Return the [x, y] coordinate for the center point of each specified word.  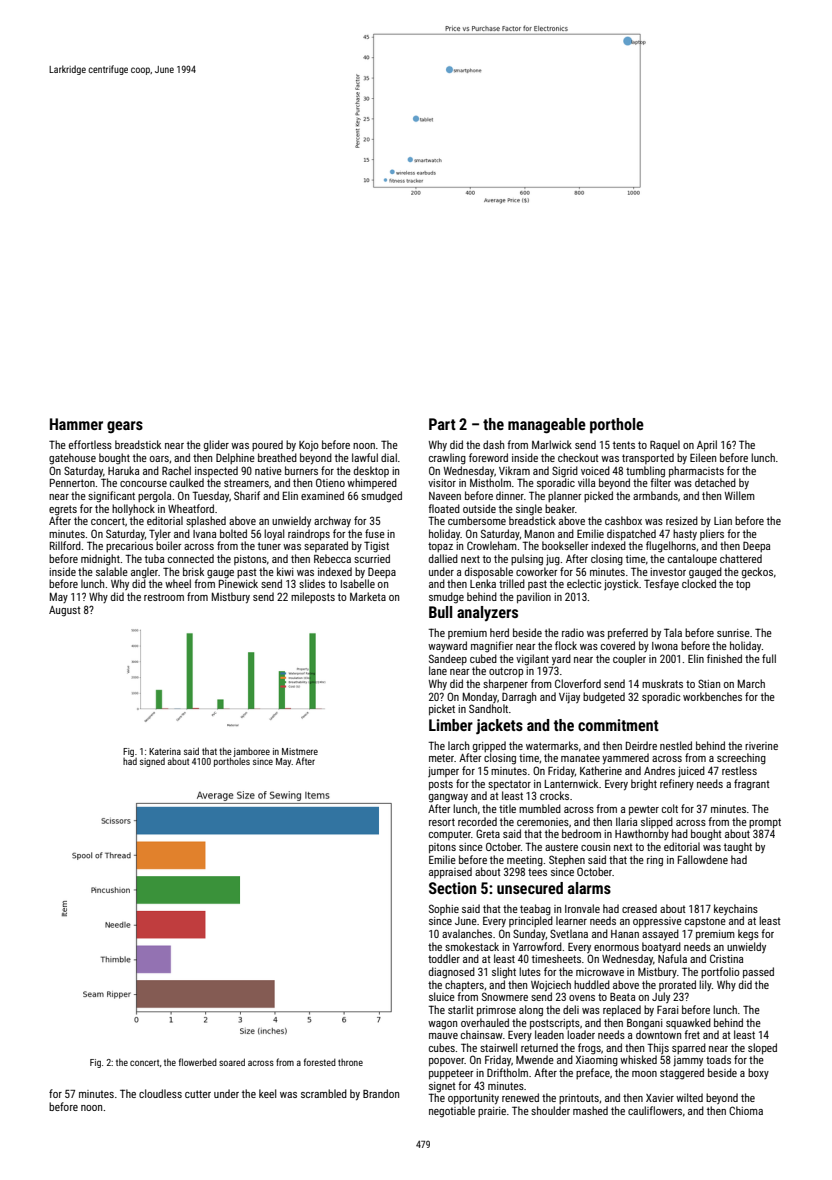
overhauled [485, 1022]
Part [442, 424]
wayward [447, 646]
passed [758, 973]
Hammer [76, 424]
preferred [628, 634]
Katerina [165, 751]
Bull [440, 612]
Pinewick [238, 583]
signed [152, 762]
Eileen [703, 457]
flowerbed [198, 1062]
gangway [448, 798]
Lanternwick [571, 783]
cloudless [160, 1093]
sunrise [733, 633]
